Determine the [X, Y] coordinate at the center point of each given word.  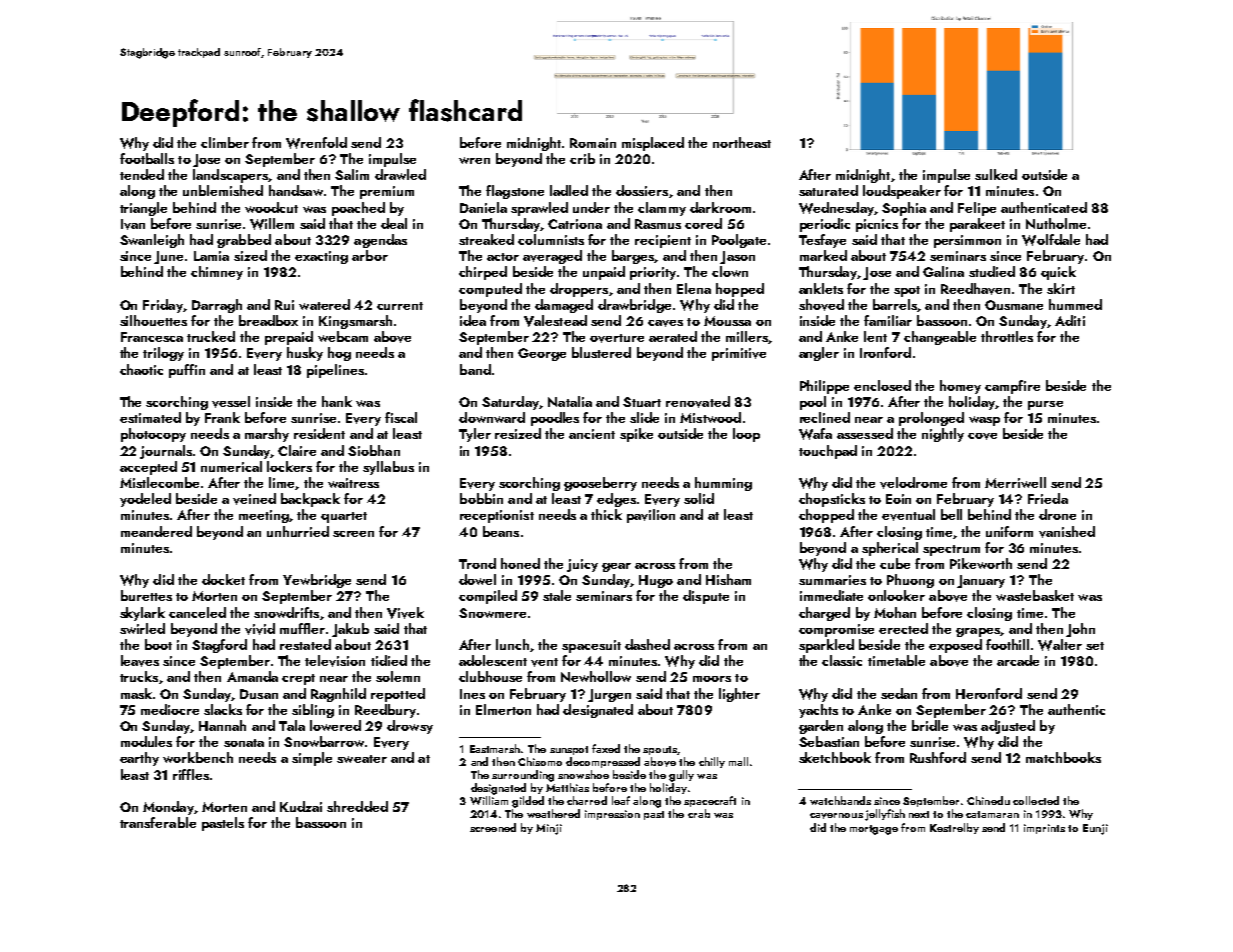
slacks [223, 709]
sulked [996, 174]
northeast [742, 142]
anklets [821, 288]
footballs [147, 158]
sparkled [826, 646]
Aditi [1070, 320]
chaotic [141, 369]
